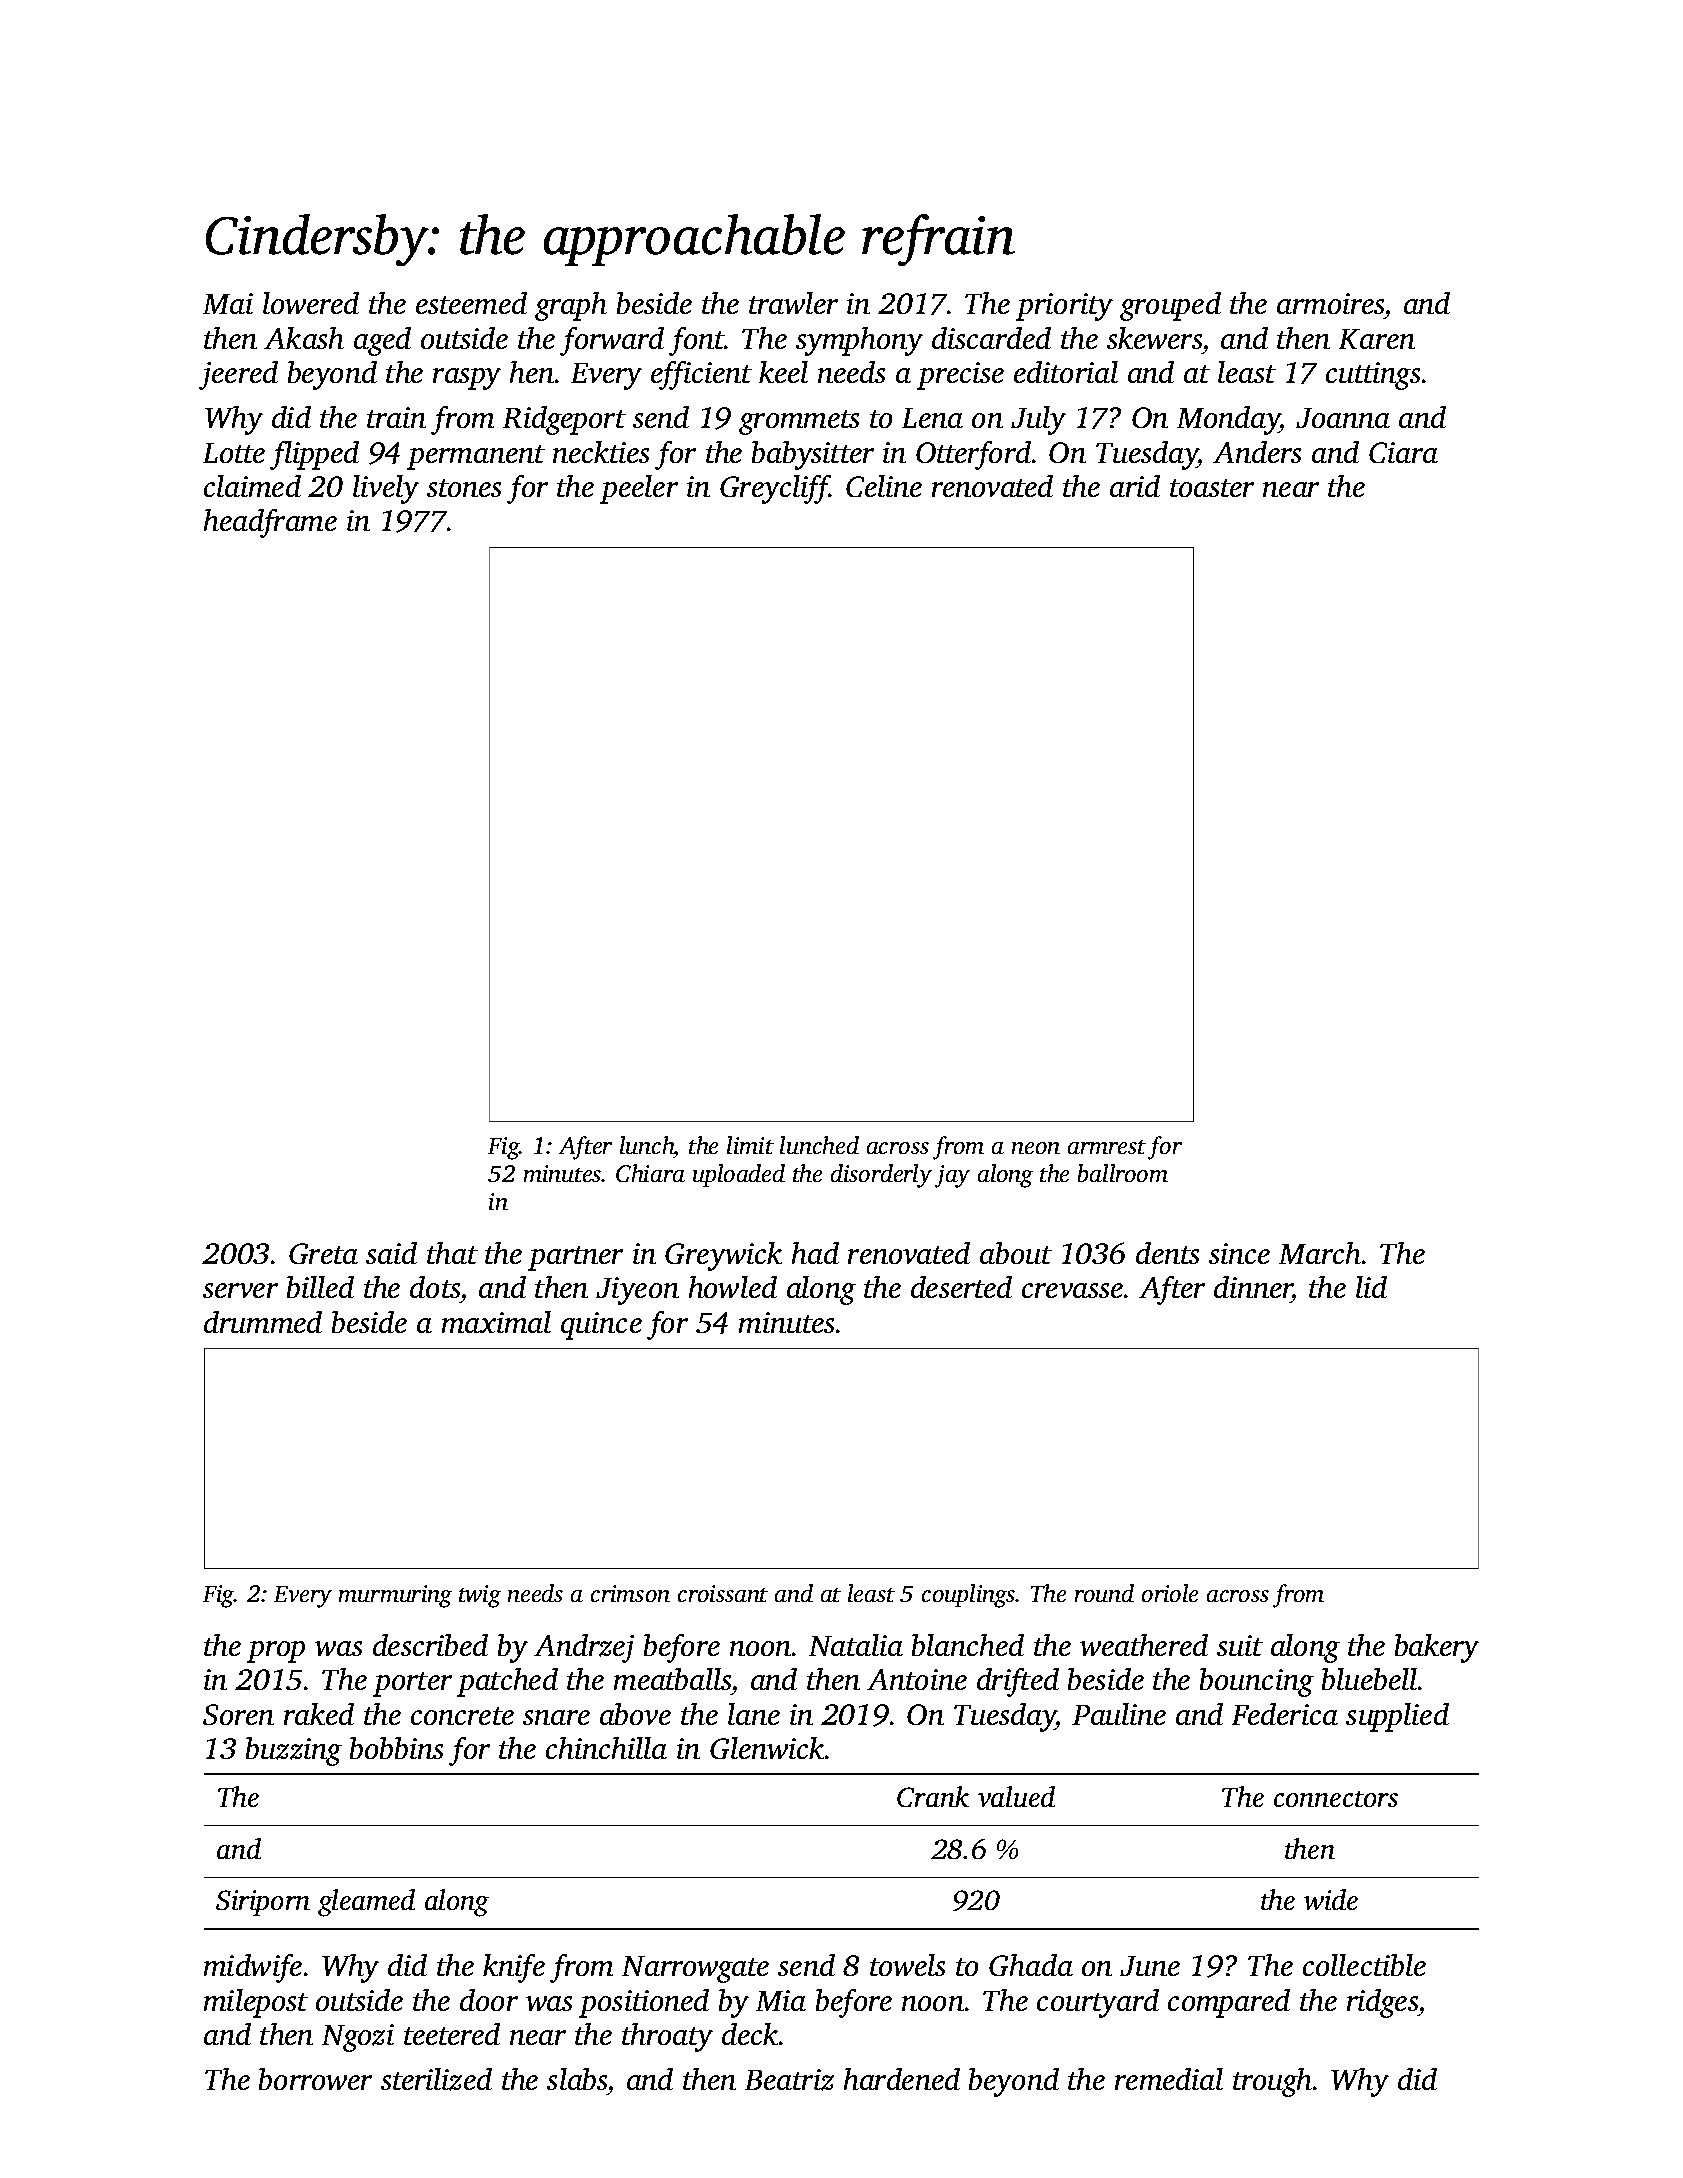 This screenshot has width=1683, height=2178. Describe the element at coordinates (496, 1322) in the screenshot. I see `maximal` at that location.
